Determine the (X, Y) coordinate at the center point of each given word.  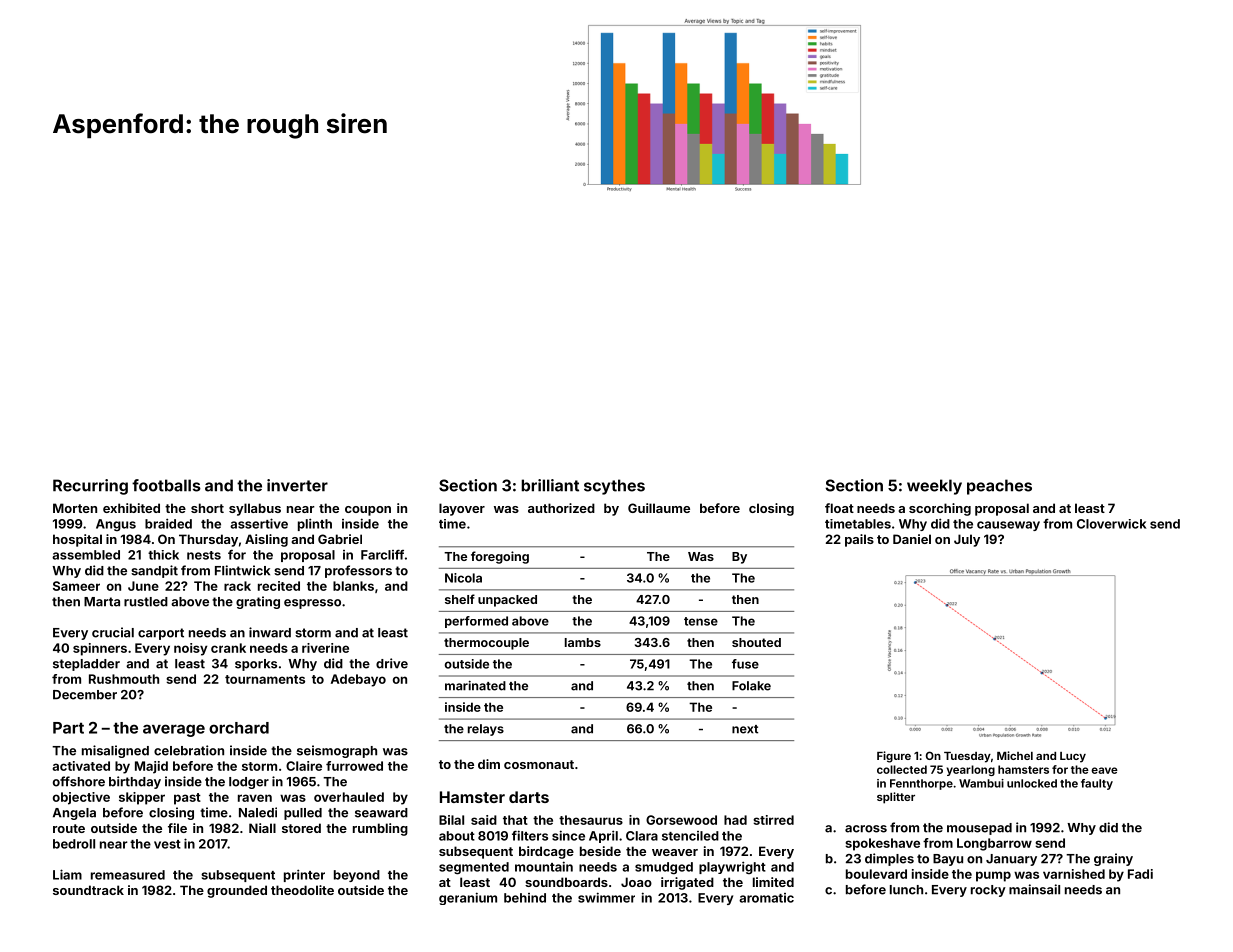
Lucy (1073, 757)
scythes (614, 487)
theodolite (302, 890)
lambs (583, 642)
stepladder (86, 665)
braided (168, 523)
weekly (934, 487)
